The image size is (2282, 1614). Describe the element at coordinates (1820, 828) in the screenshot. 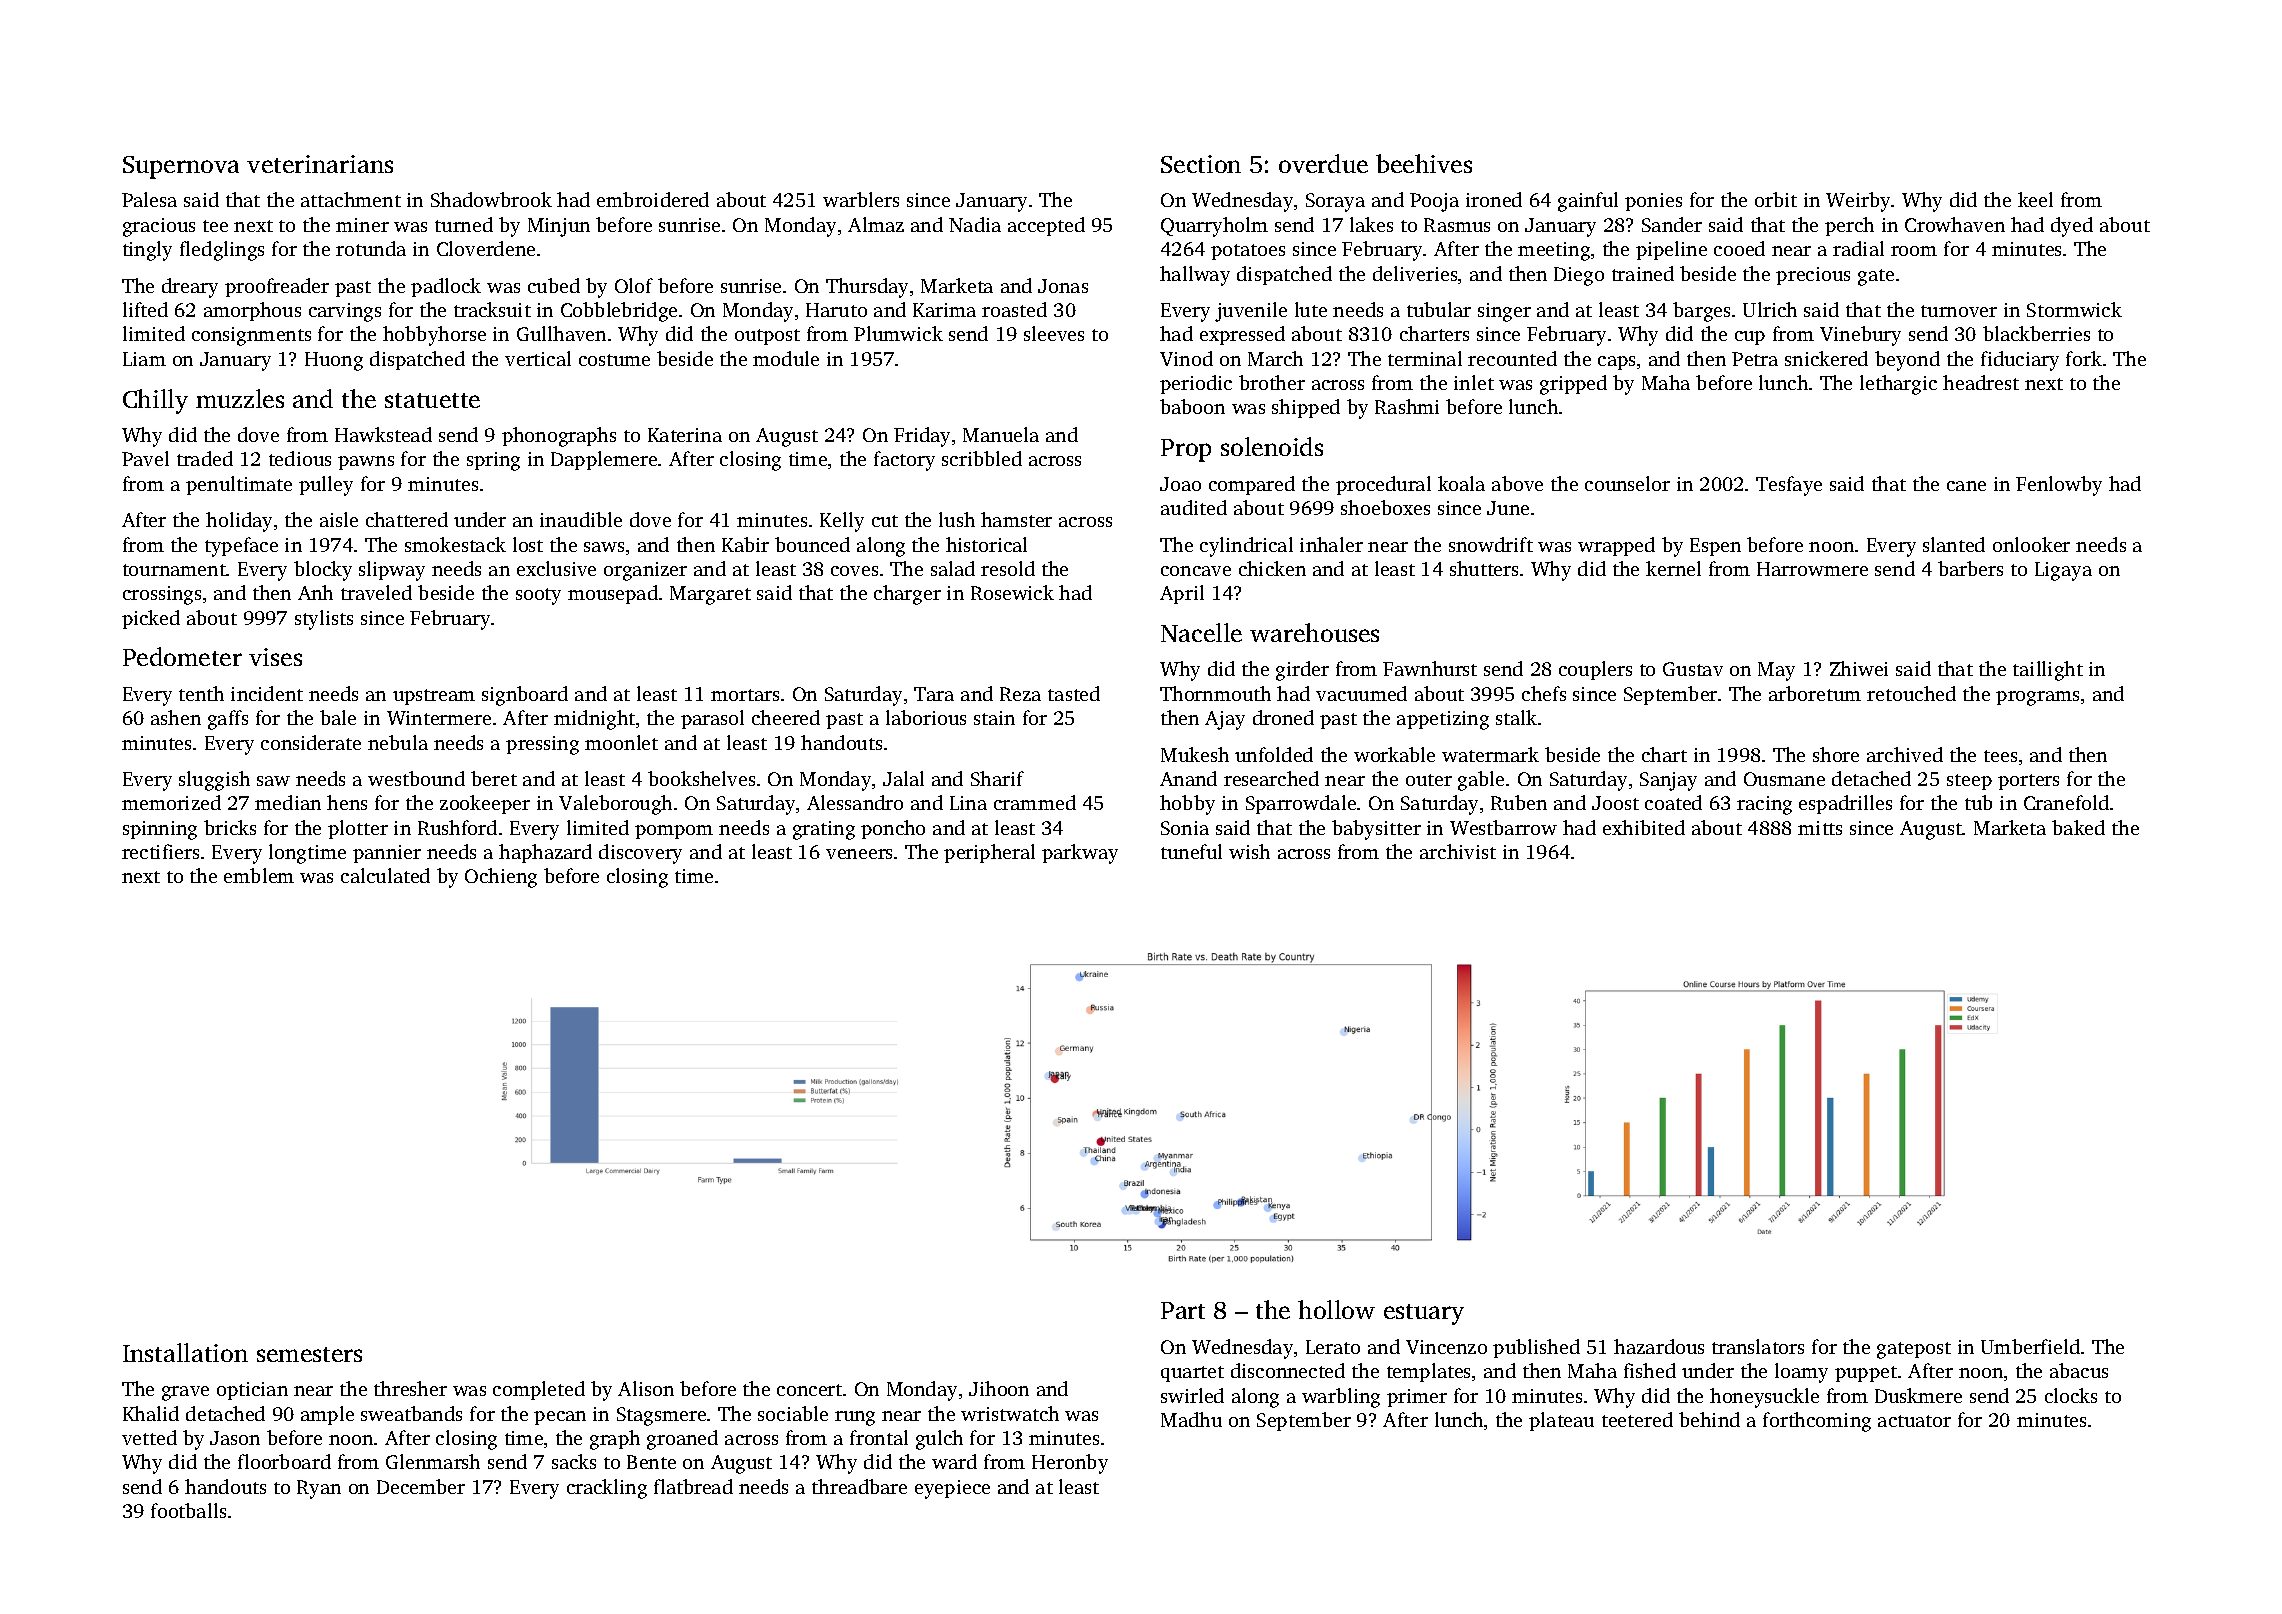

I see `mitts` at that location.
